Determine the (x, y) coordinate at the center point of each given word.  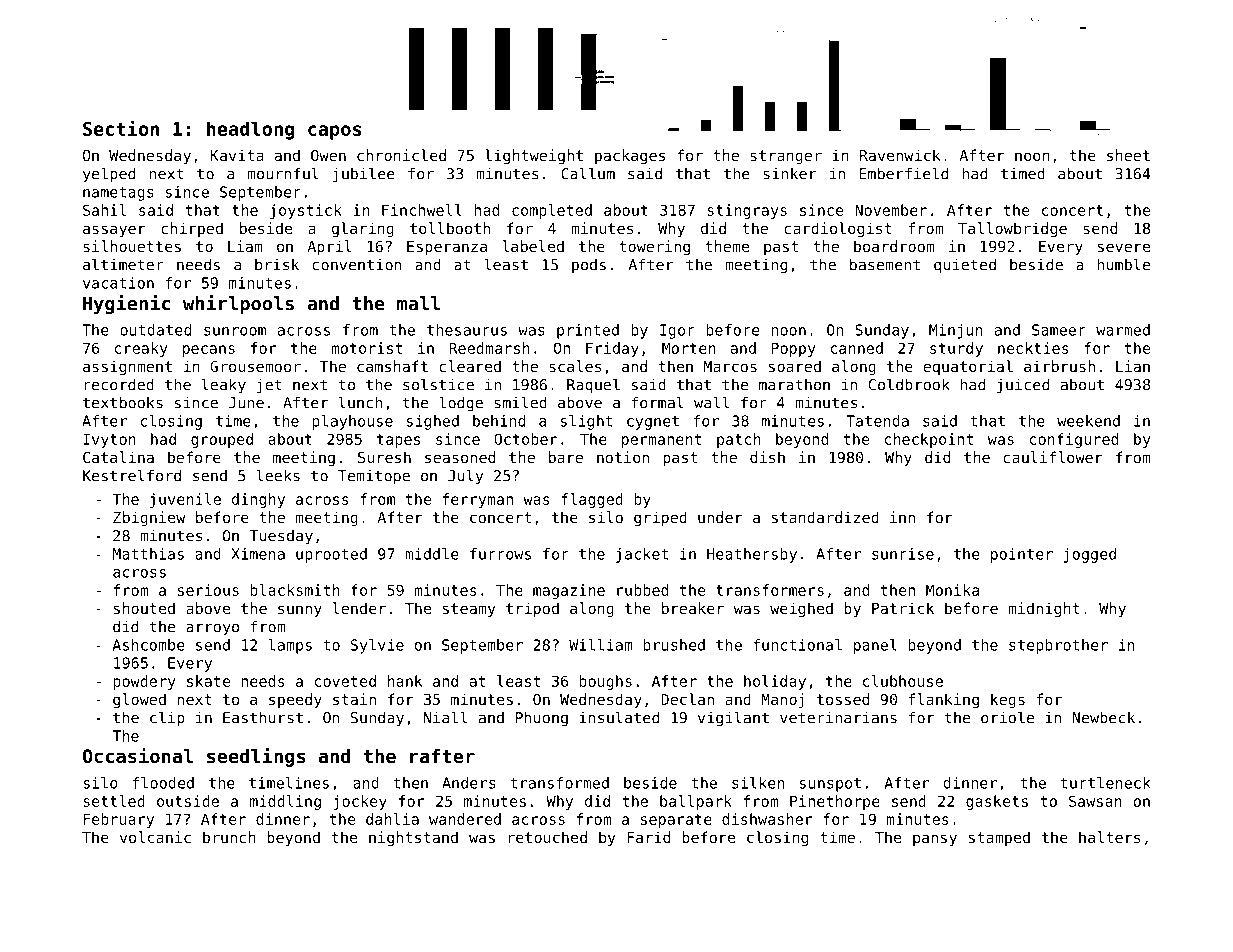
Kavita (237, 155)
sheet (1128, 155)
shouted (144, 608)
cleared (470, 366)
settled (114, 801)
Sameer (1059, 330)
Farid (648, 837)
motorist (367, 348)
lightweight (534, 156)
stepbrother (1058, 646)
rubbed (642, 590)
